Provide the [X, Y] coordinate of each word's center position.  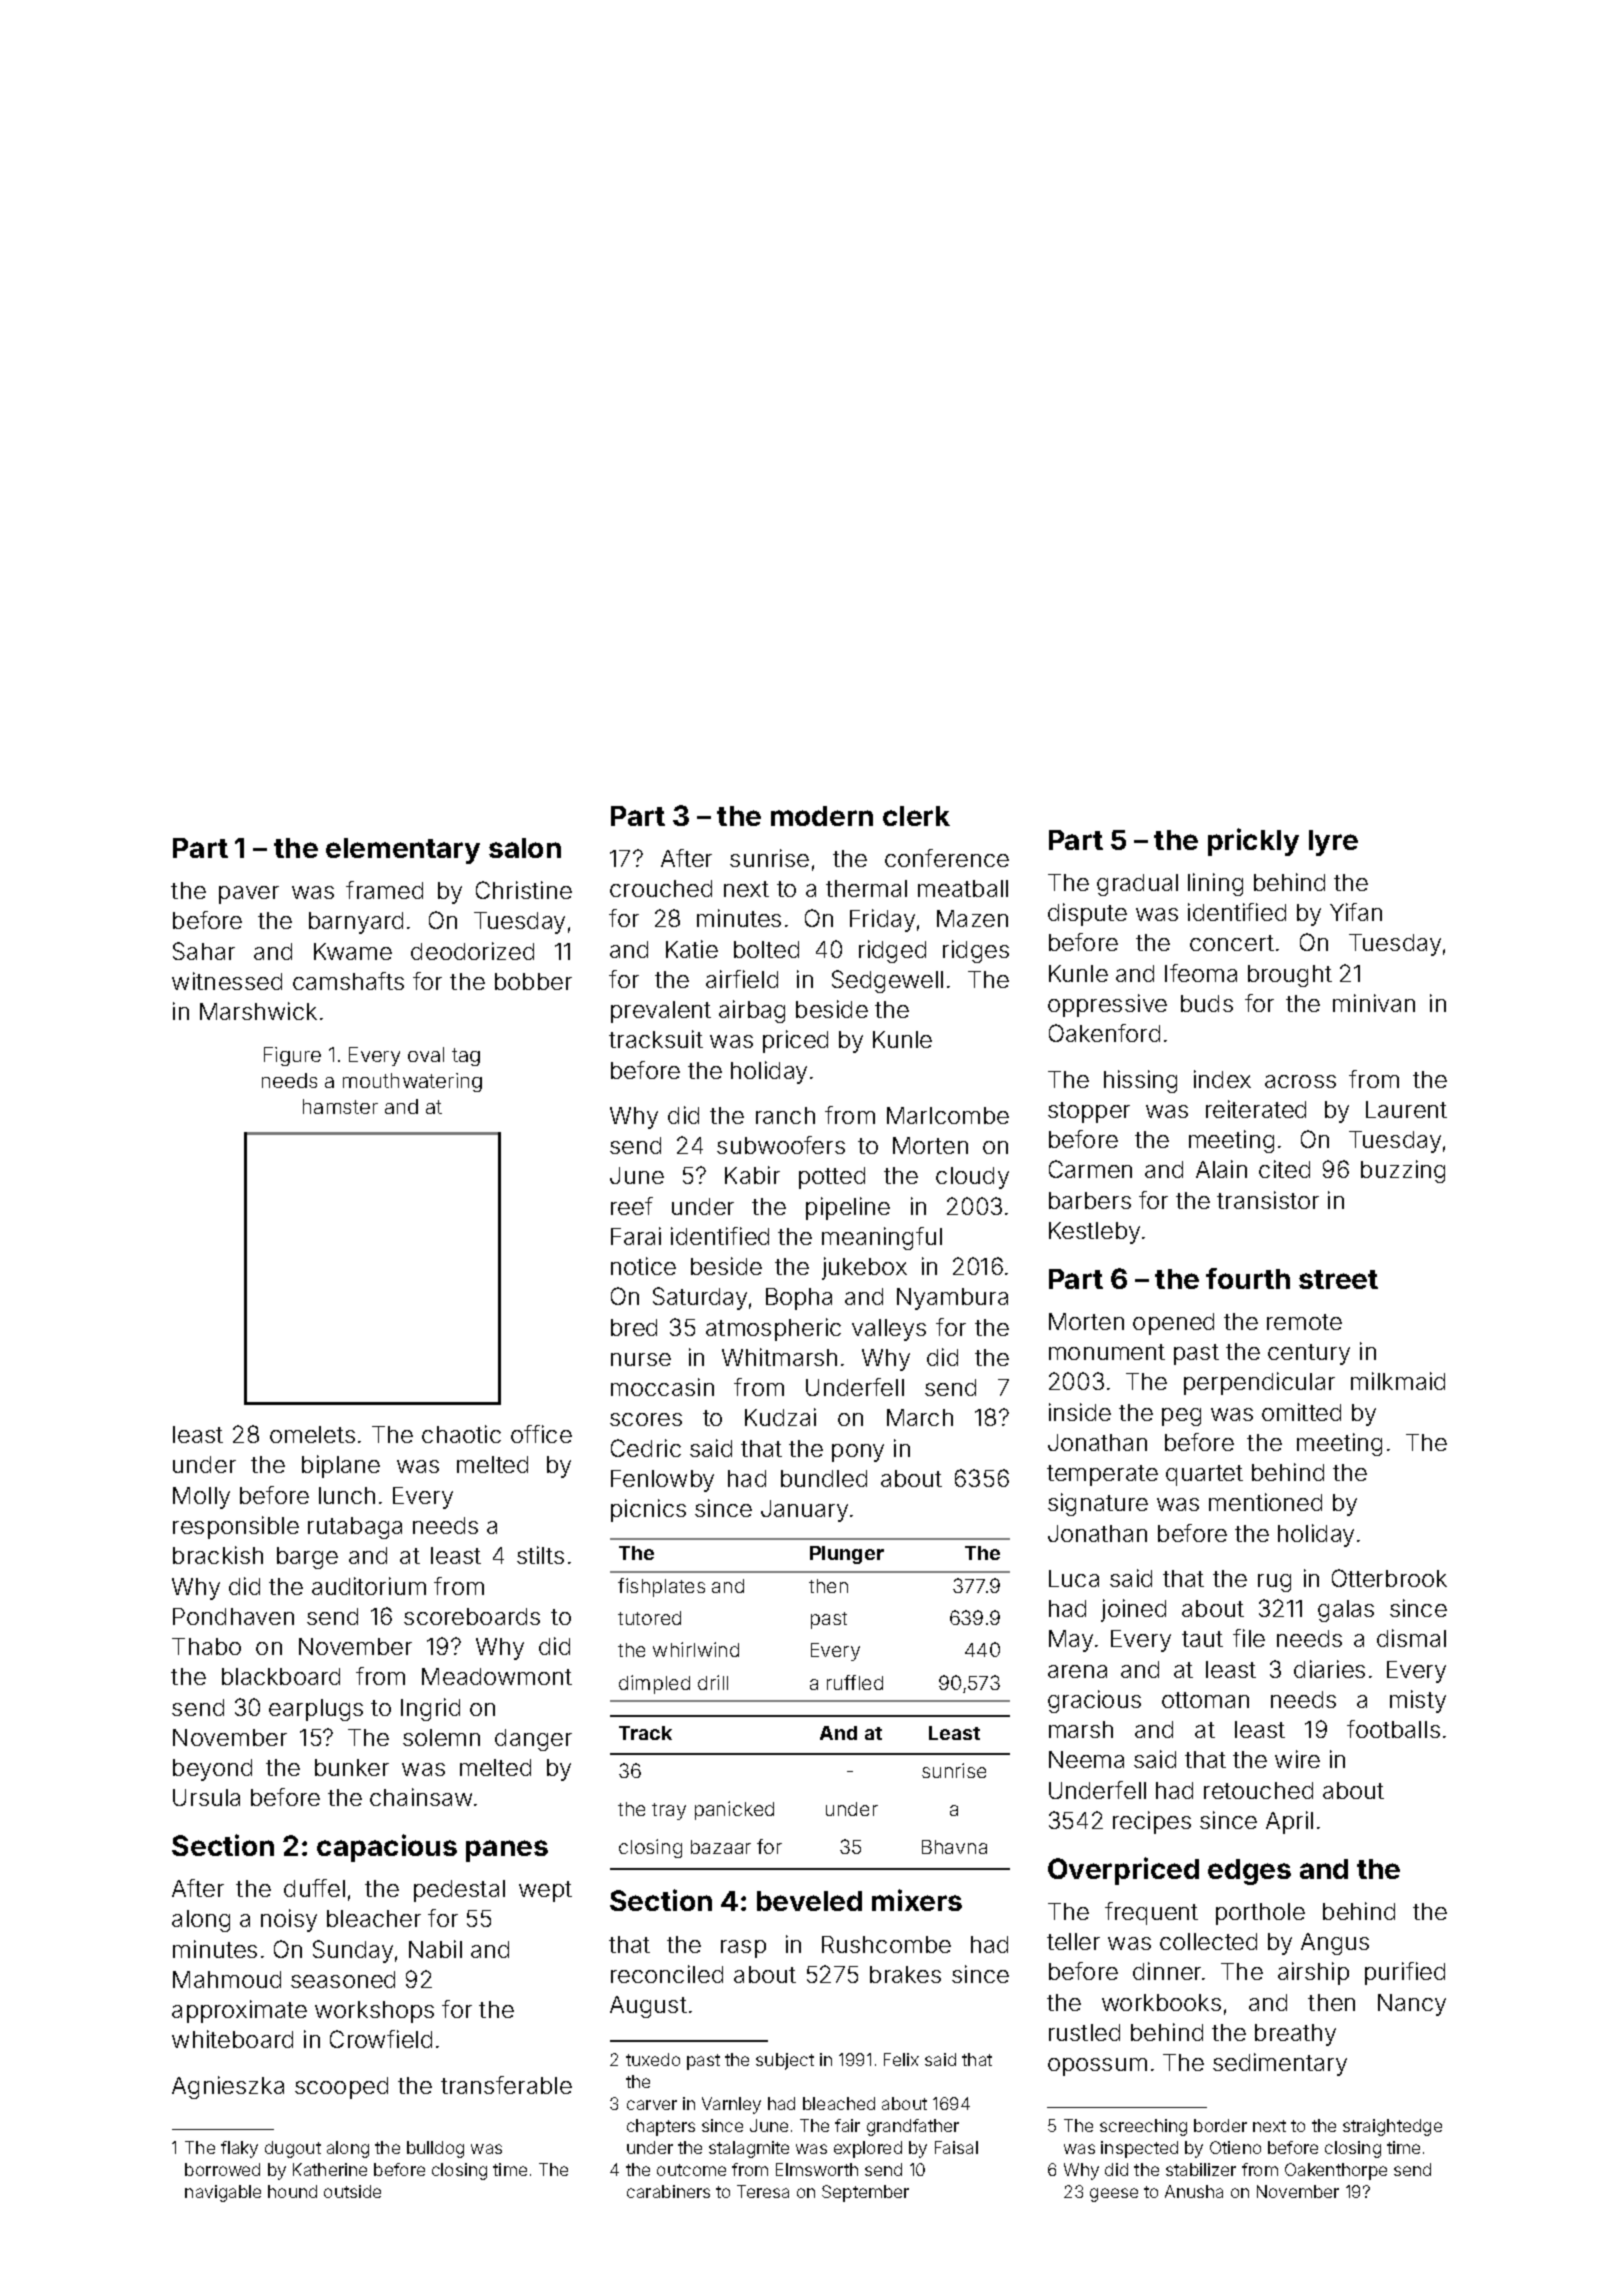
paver [249, 895]
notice [643, 1266]
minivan [1374, 1003]
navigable [223, 2193]
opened [1173, 1324]
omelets [312, 1434]
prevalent [661, 1012]
